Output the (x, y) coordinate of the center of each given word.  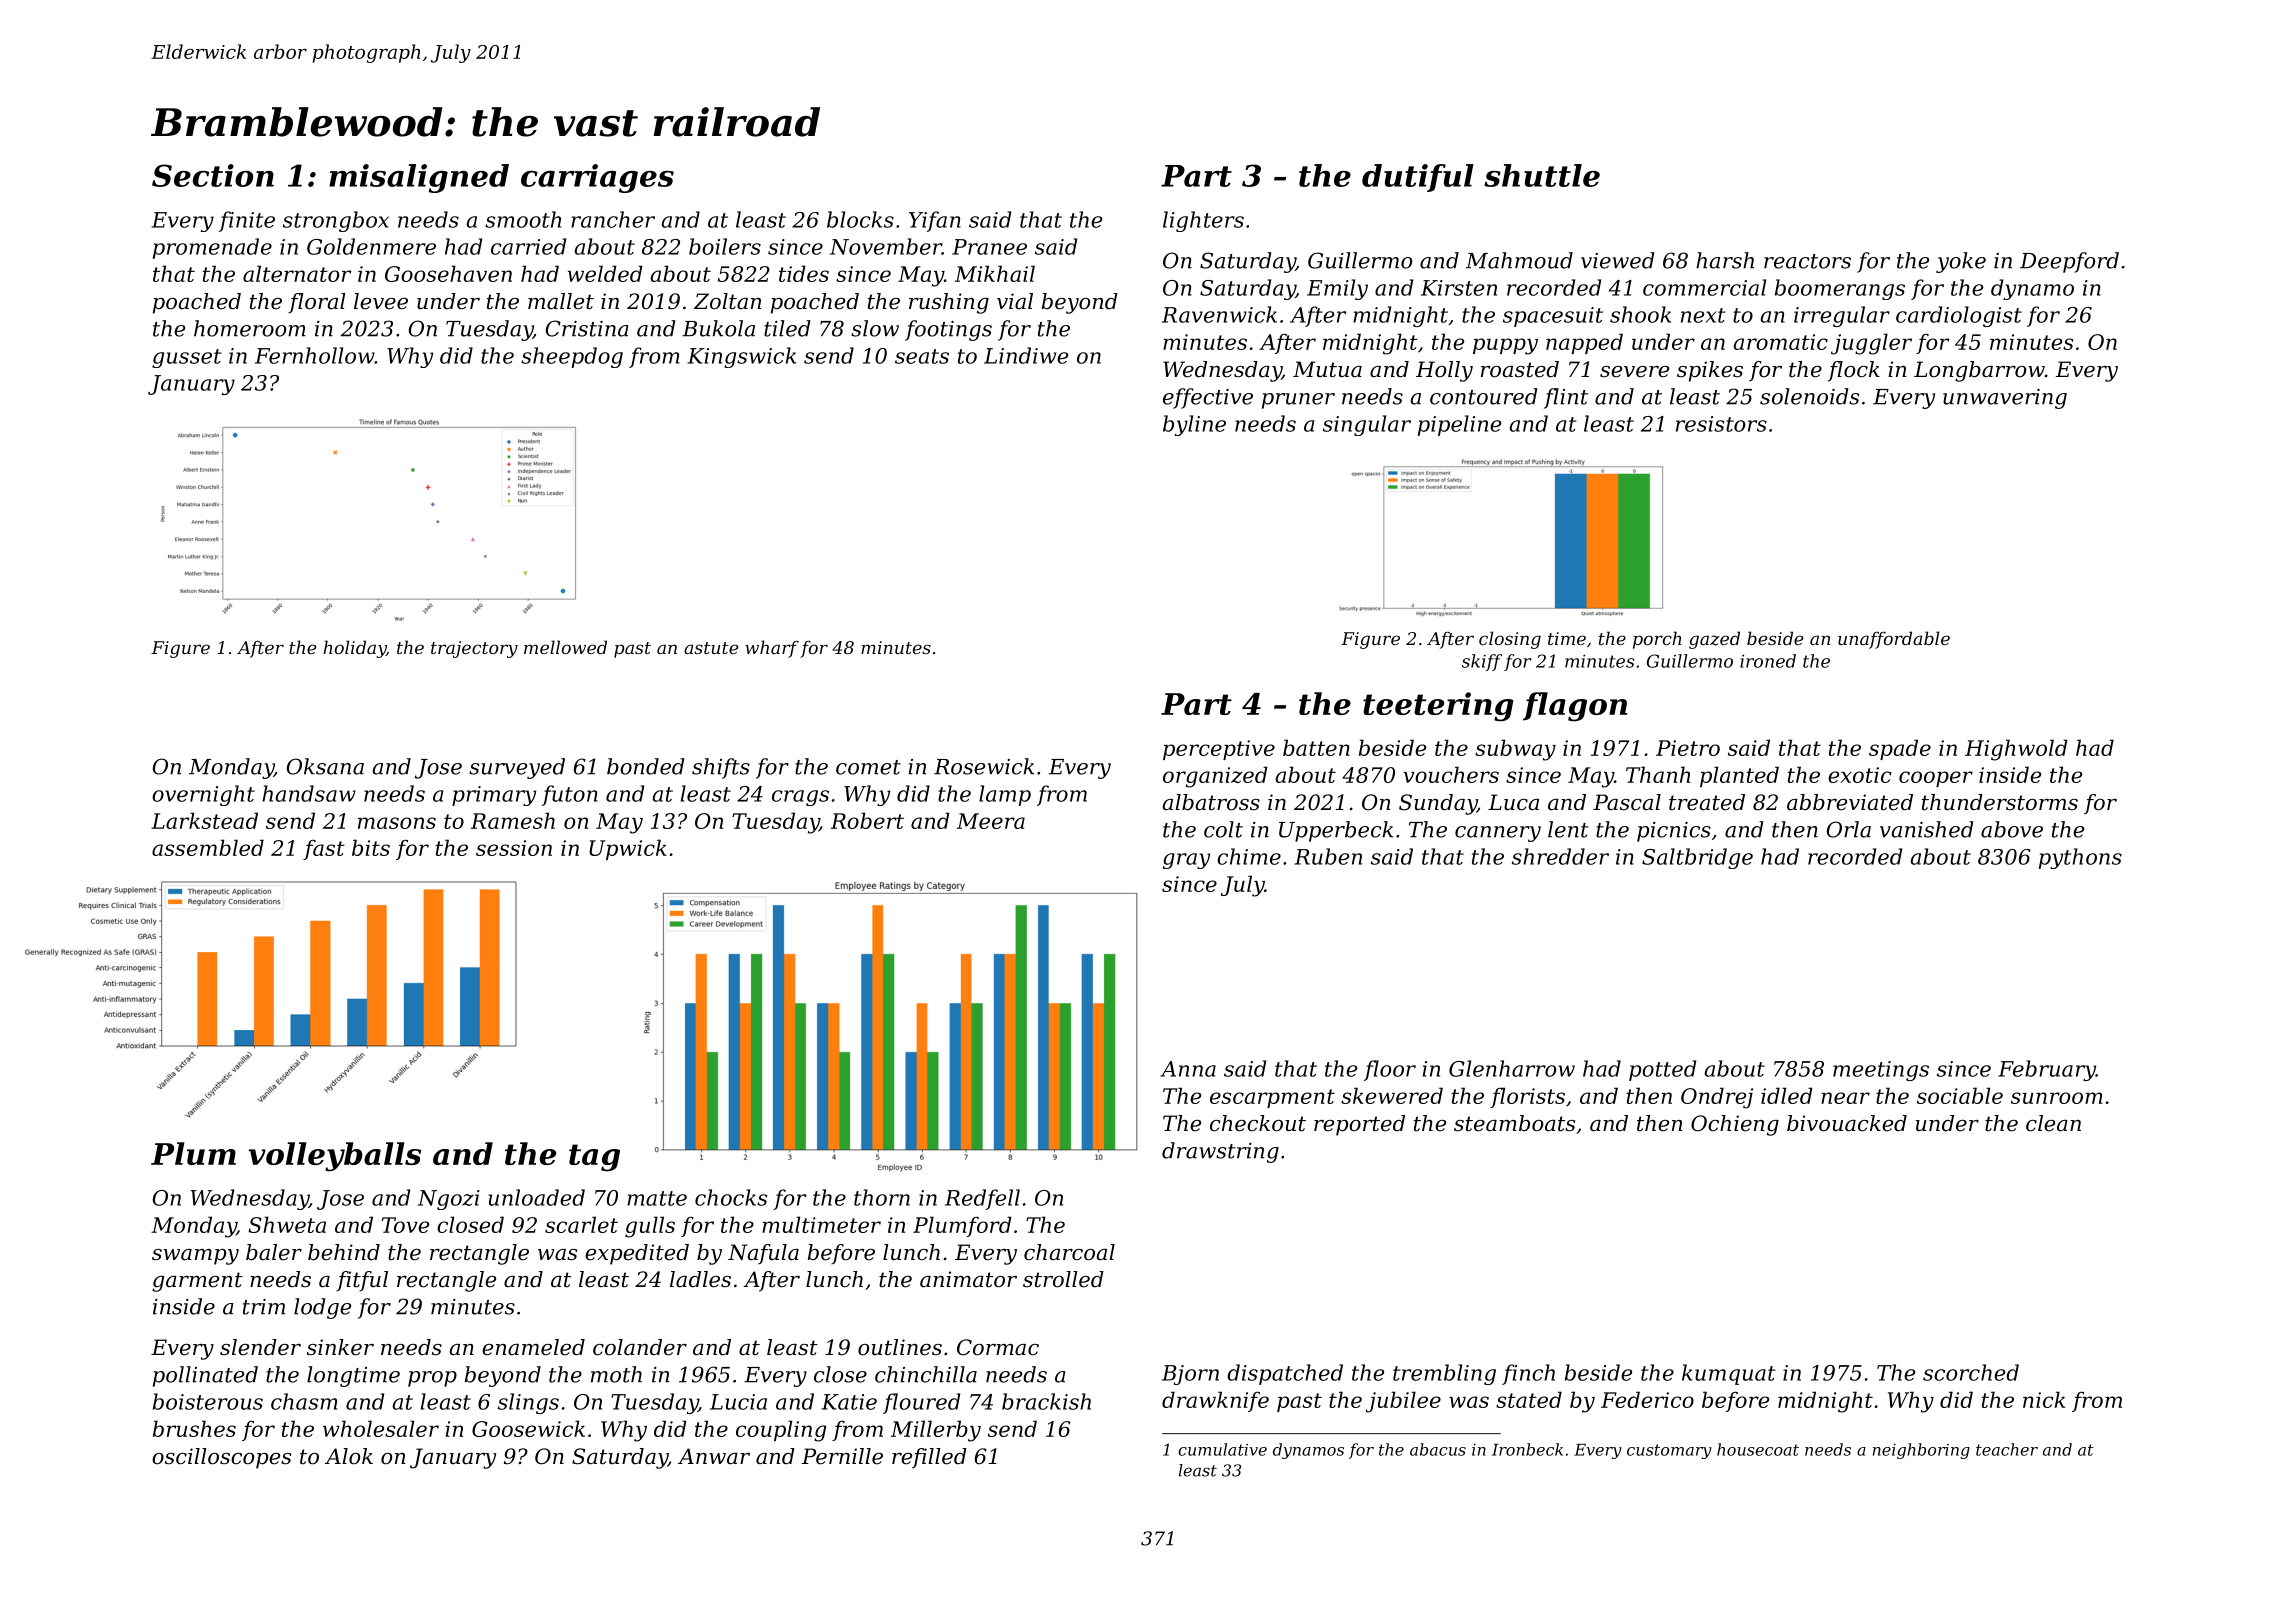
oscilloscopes (221, 1458)
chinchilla (926, 1374)
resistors (1721, 424)
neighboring (1921, 1451)
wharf (772, 649)
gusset (186, 358)
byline (1194, 425)
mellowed (565, 647)
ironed (1768, 661)
